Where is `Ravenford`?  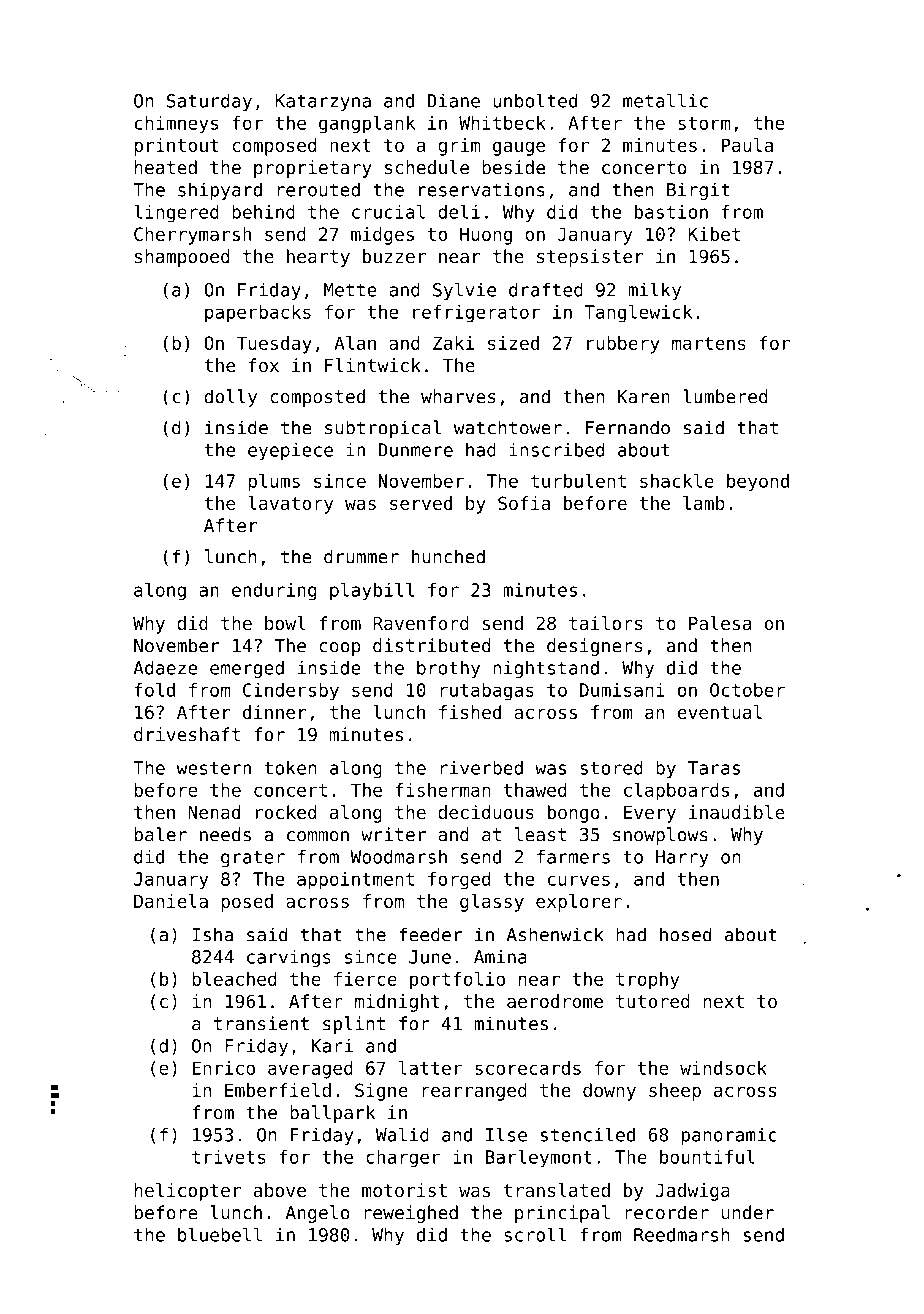
Ravenford is located at coordinates (421, 623).
